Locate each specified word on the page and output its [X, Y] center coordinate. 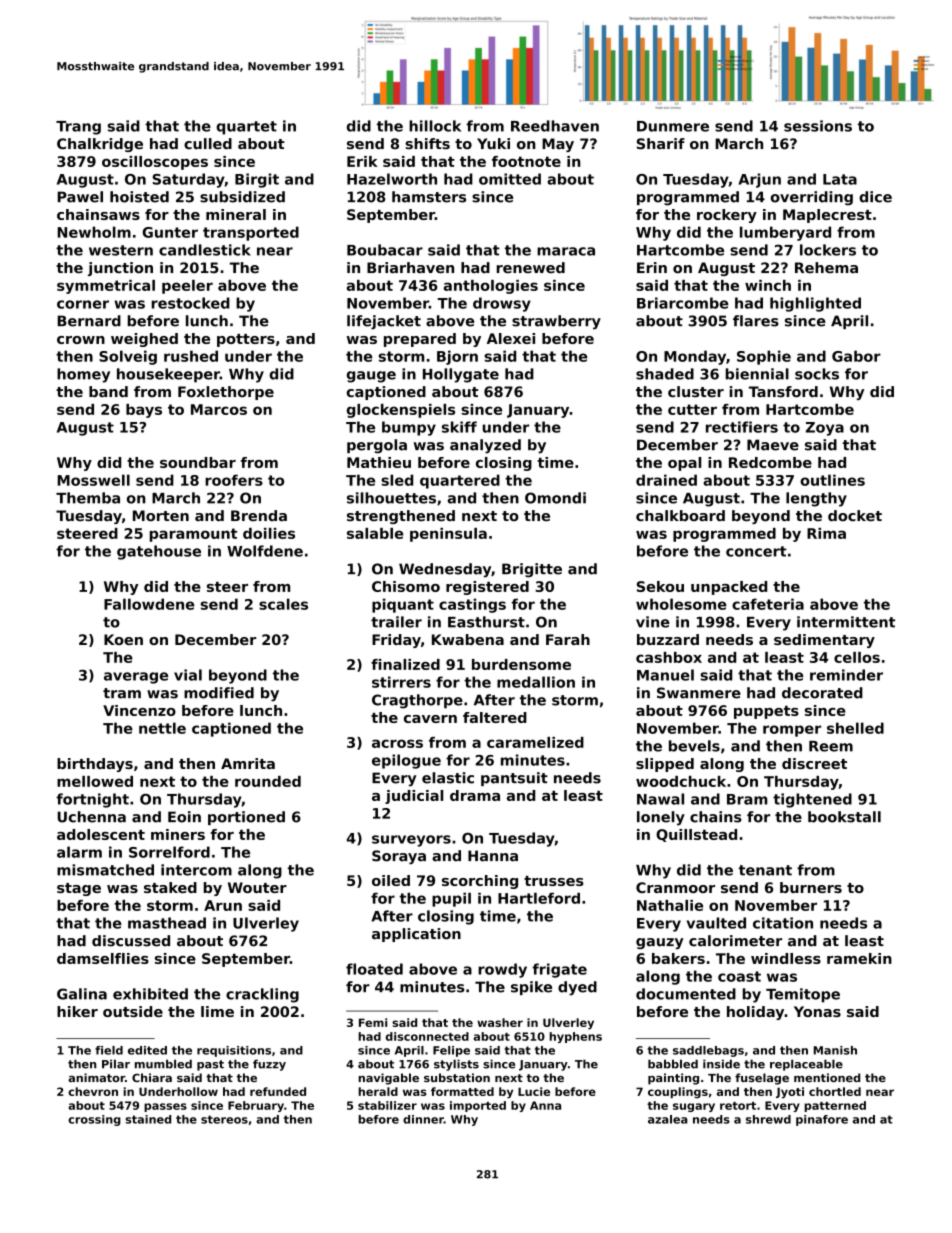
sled [397, 480]
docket [855, 516]
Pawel [80, 197]
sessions [818, 126]
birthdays [95, 765]
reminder [846, 675]
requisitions [234, 1051]
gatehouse [159, 552]
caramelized [535, 742]
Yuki [493, 143]
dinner [423, 1119]
